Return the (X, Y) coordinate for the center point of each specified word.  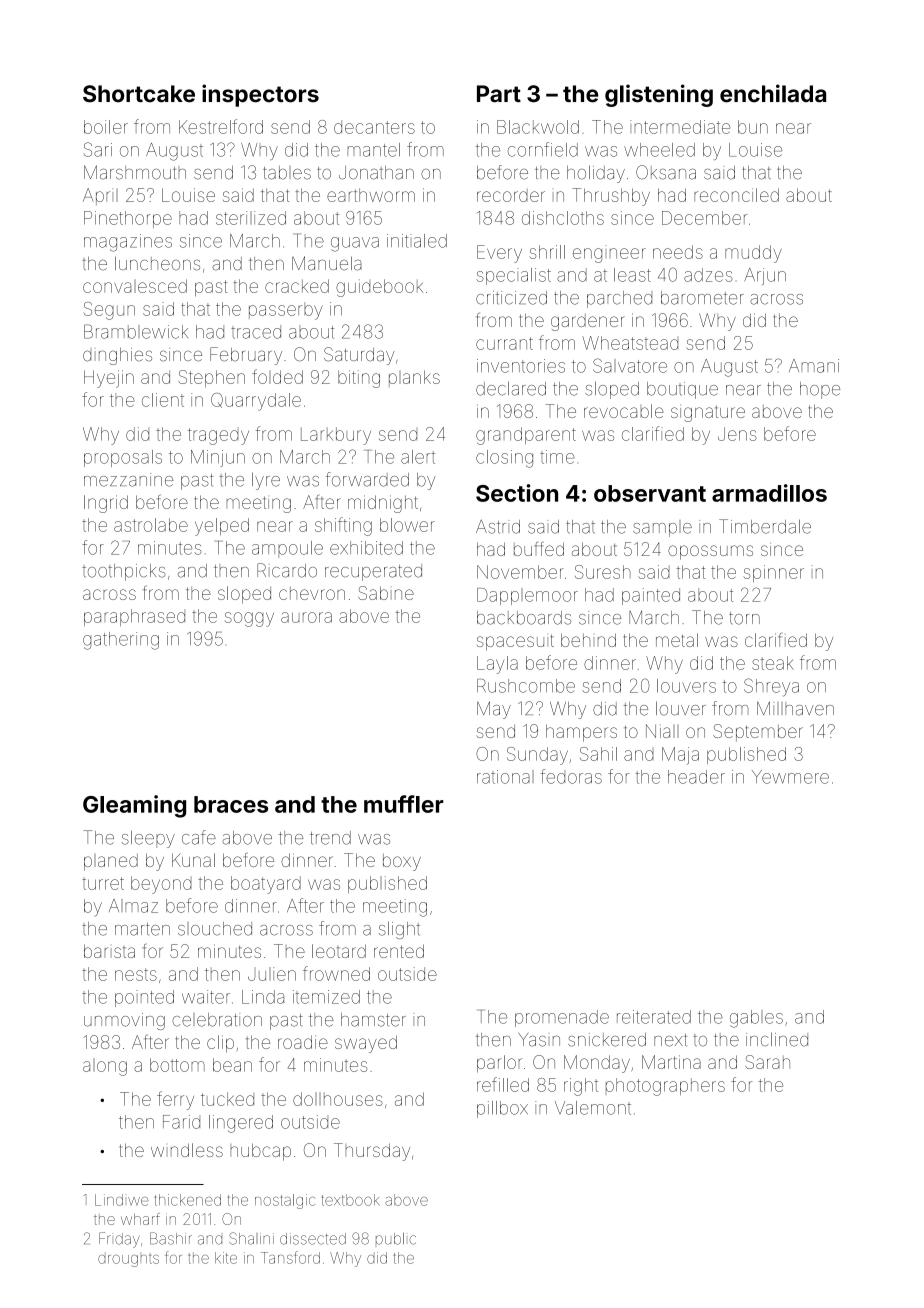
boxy (402, 862)
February (246, 356)
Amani (814, 366)
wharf (140, 1219)
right (581, 1087)
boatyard (266, 885)
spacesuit (515, 642)
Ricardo (287, 570)
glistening (659, 95)
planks (414, 378)
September (758, 732)
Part (499, 94)
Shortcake (139, 94)
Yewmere (790, 777)
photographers (665, 1087)
